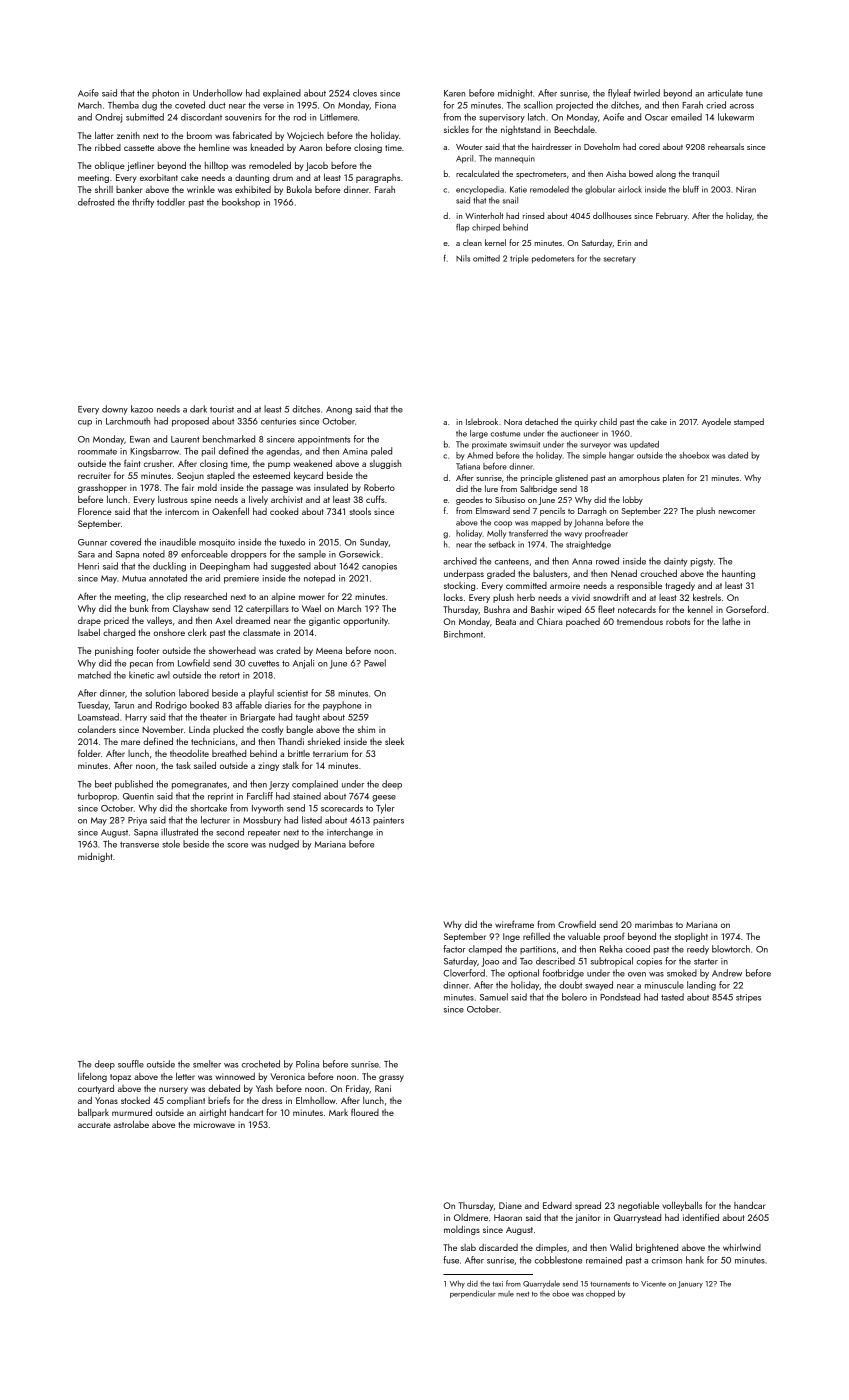 Image resolution: width=849 pixels, height=1400 pixels. What do you see at coordinates (375, 663) in the screenshot?
I see `Pawel` at bounding box center [375, 663].
